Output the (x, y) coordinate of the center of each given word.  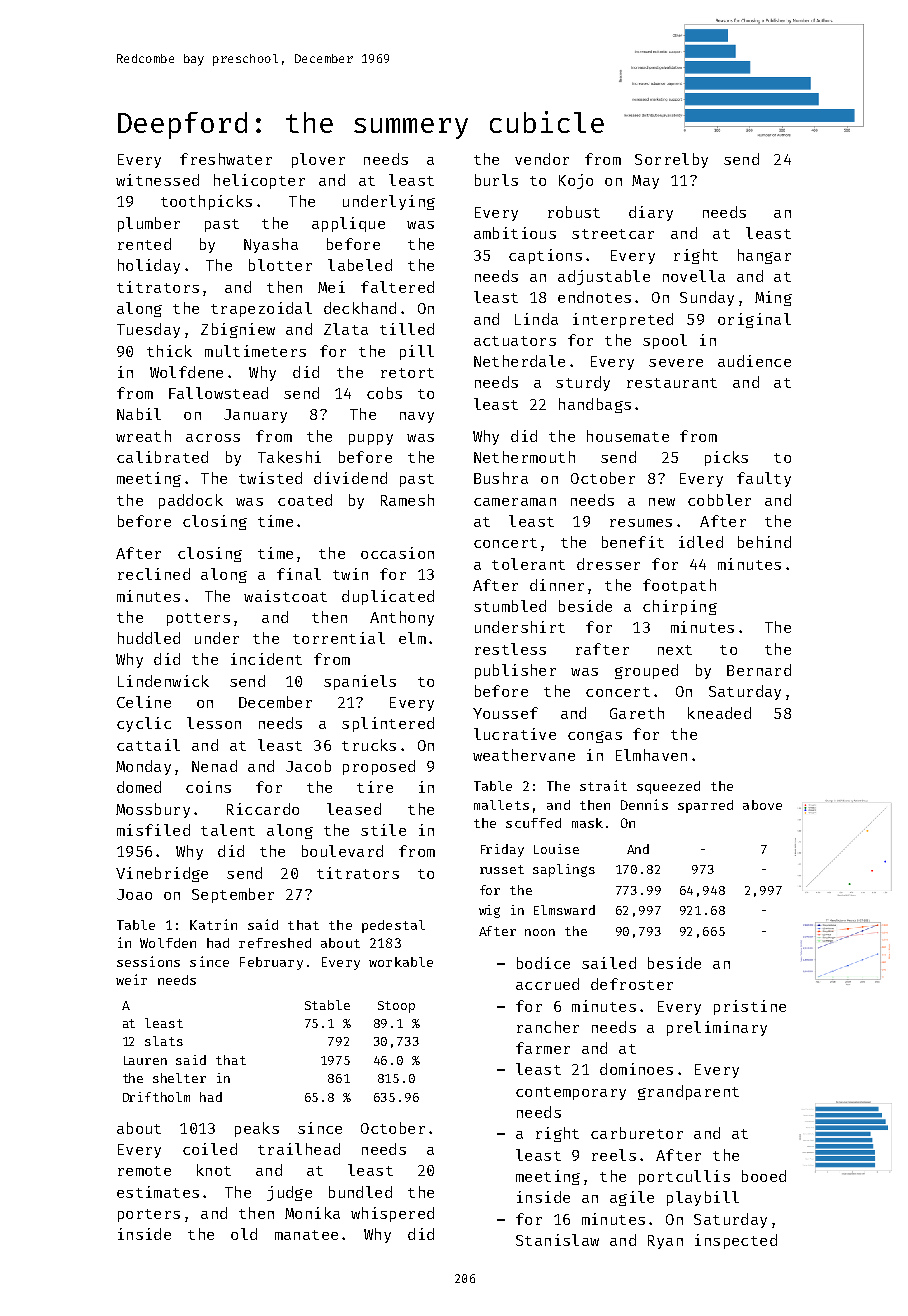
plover (318, 160)
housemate (628, 436)
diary (651, 213)
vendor (542, 159)
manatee (306, 1235)
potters (198, 619)
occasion (397, 553)
